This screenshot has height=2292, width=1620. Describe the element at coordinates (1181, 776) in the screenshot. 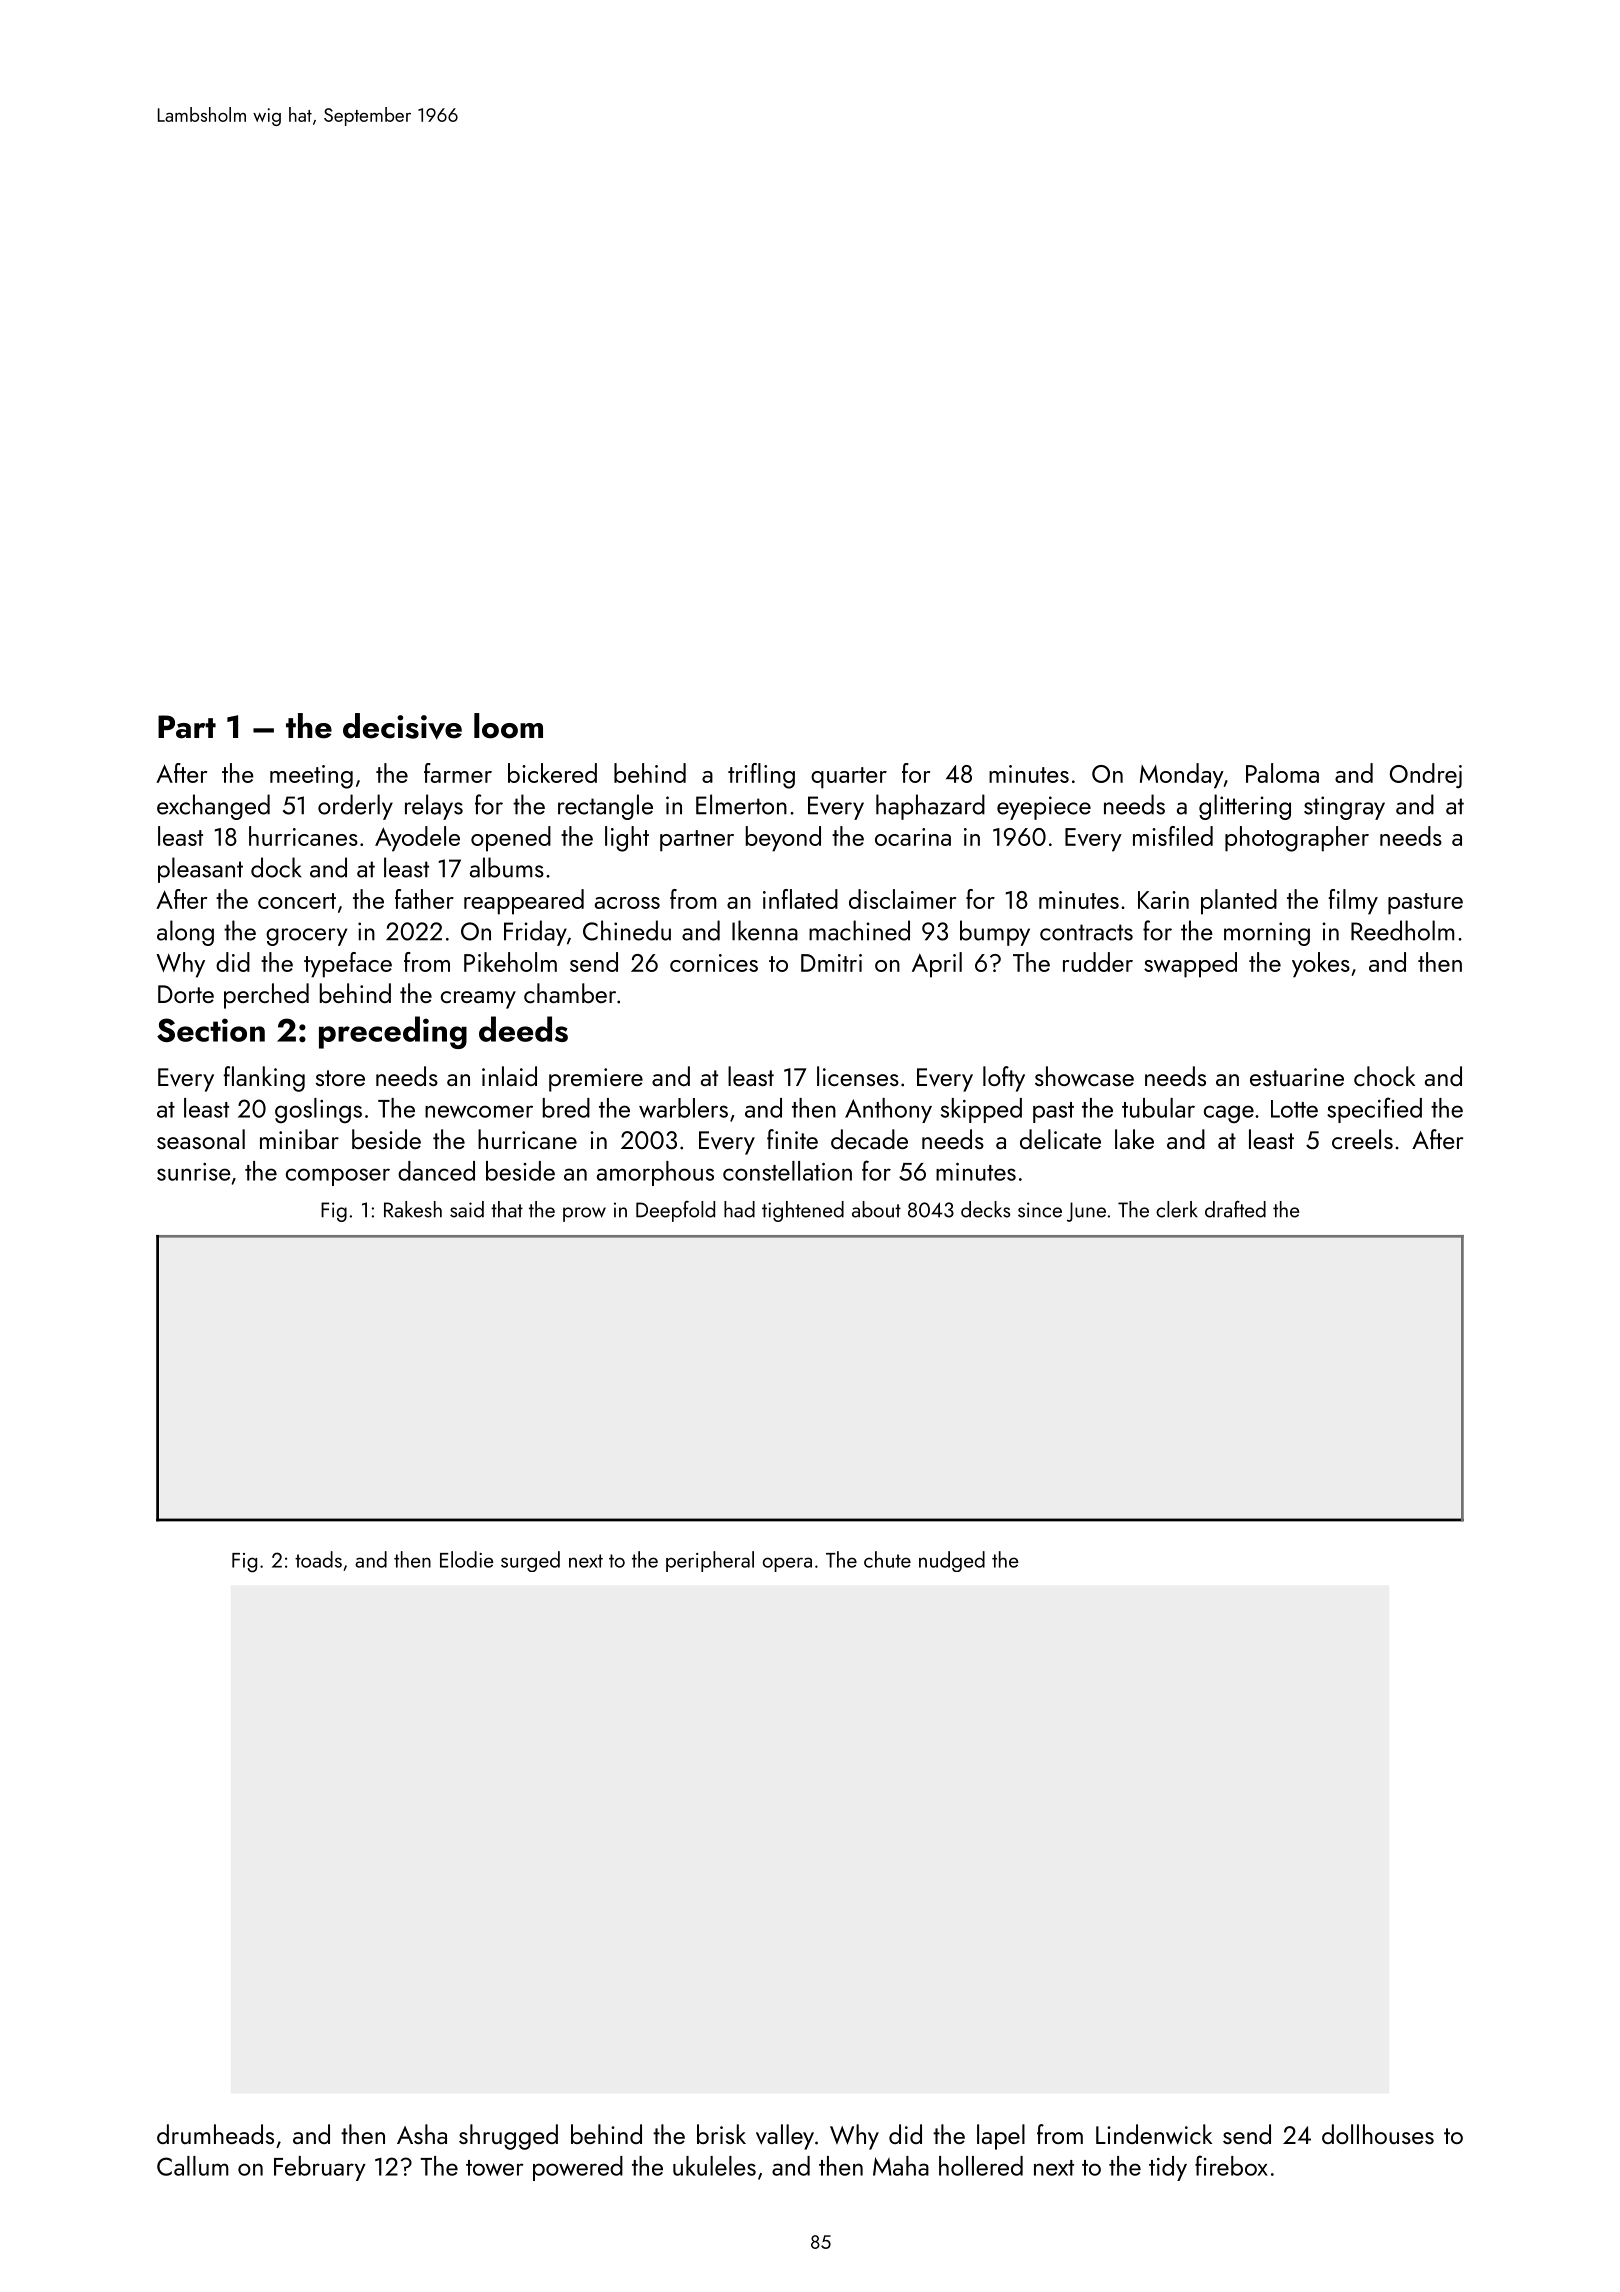

I see `Monday` at that location.
